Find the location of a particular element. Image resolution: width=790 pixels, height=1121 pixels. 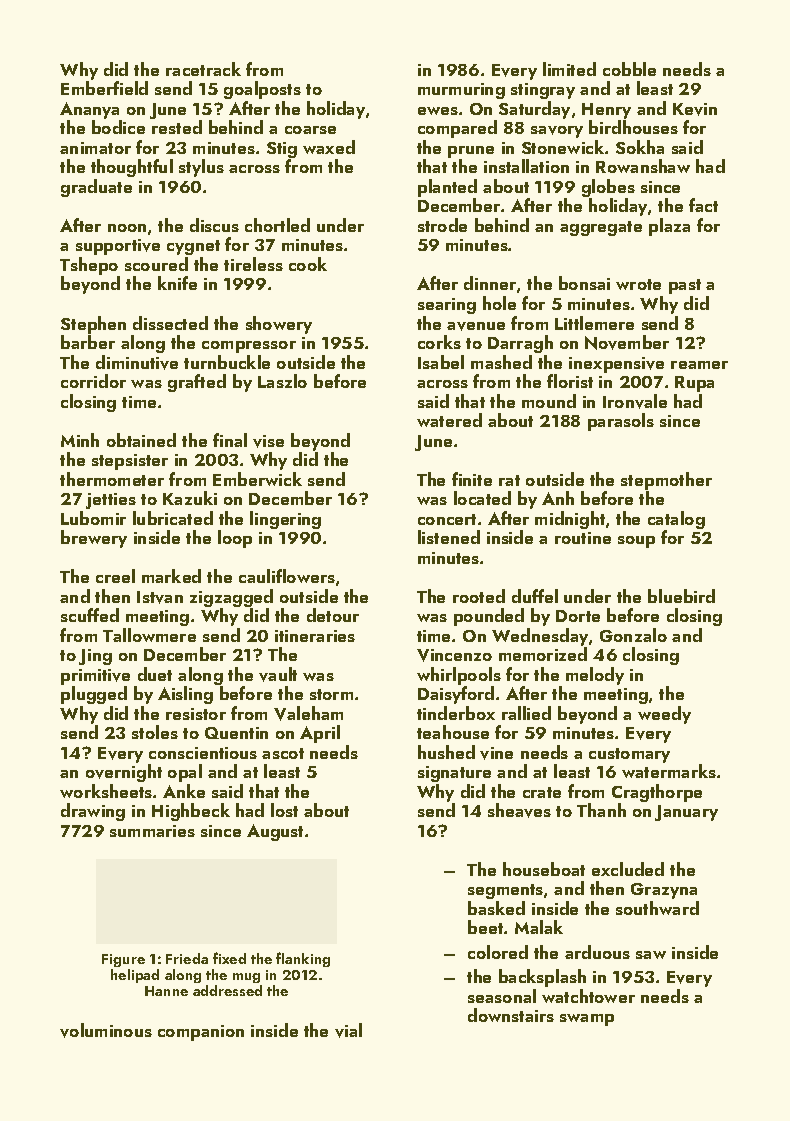

rested is located at coordinates (177, 127).
